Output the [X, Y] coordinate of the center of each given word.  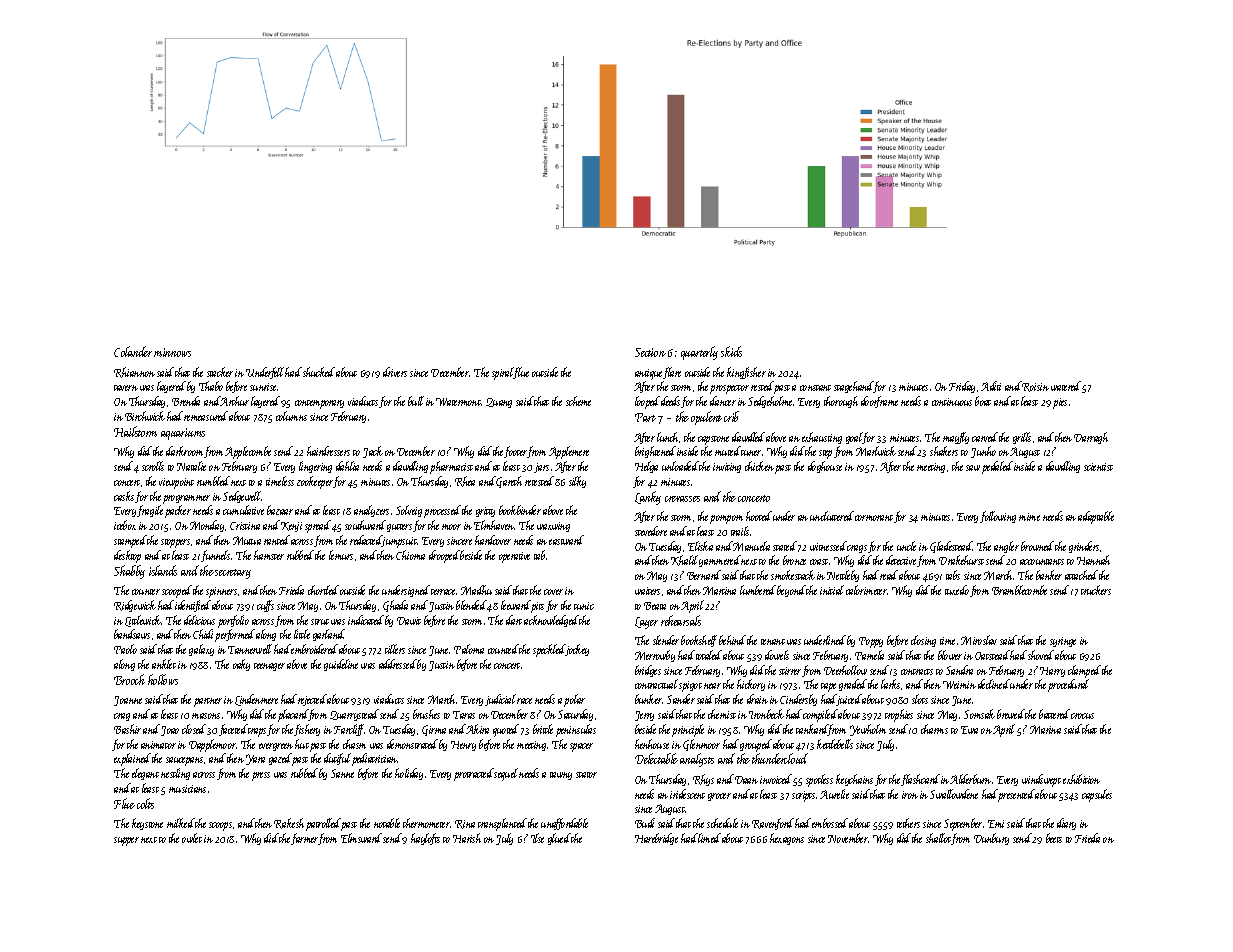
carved [985, 437]
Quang [499, 403]
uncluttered [832, 516]
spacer [581, 747]
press [261, 776]
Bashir [127, 729]
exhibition [1081, 779]
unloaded [680, 466]
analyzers [371, 511]
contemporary [319, 404]
